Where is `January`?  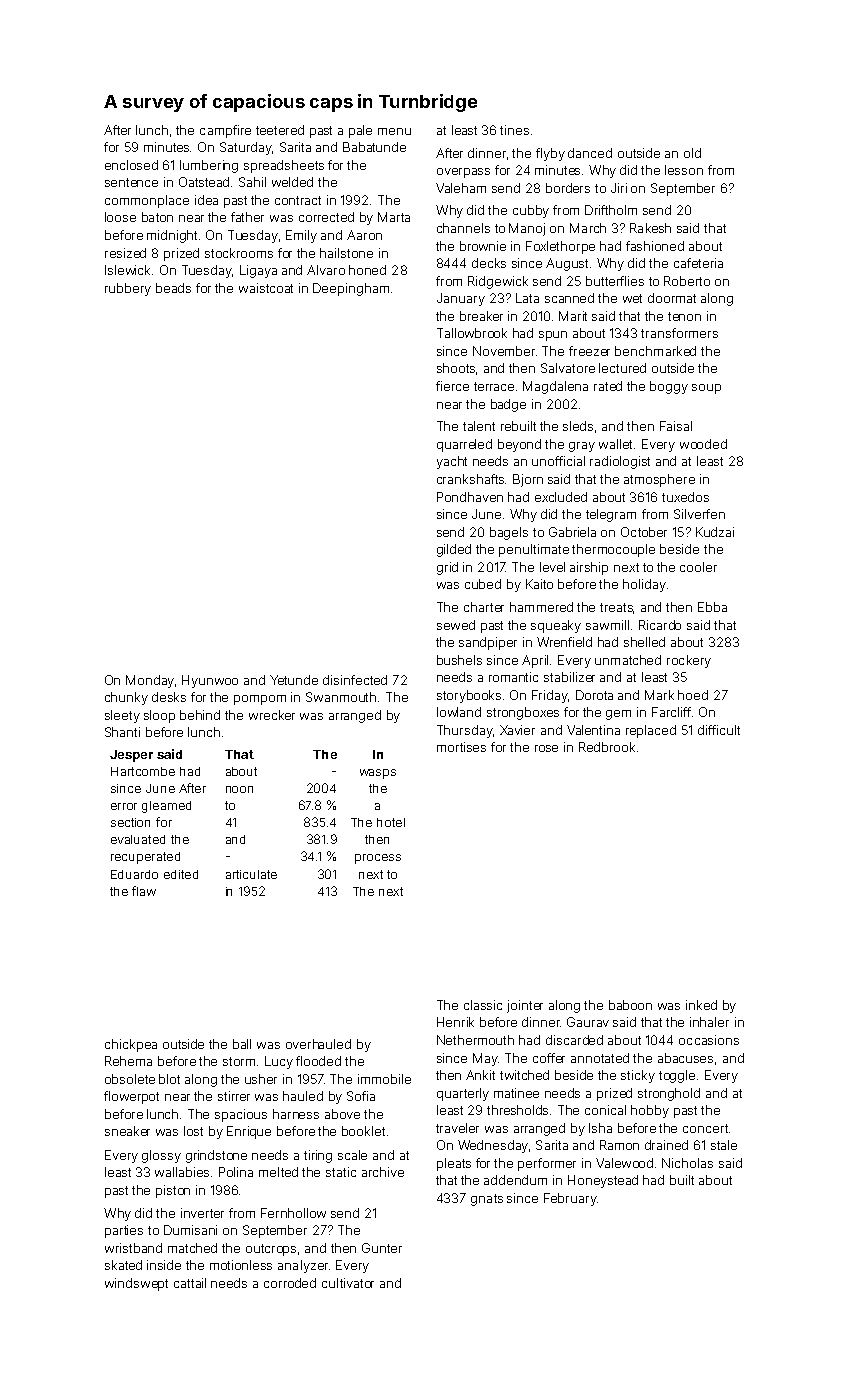 January is located at coordinates (461, 299).
